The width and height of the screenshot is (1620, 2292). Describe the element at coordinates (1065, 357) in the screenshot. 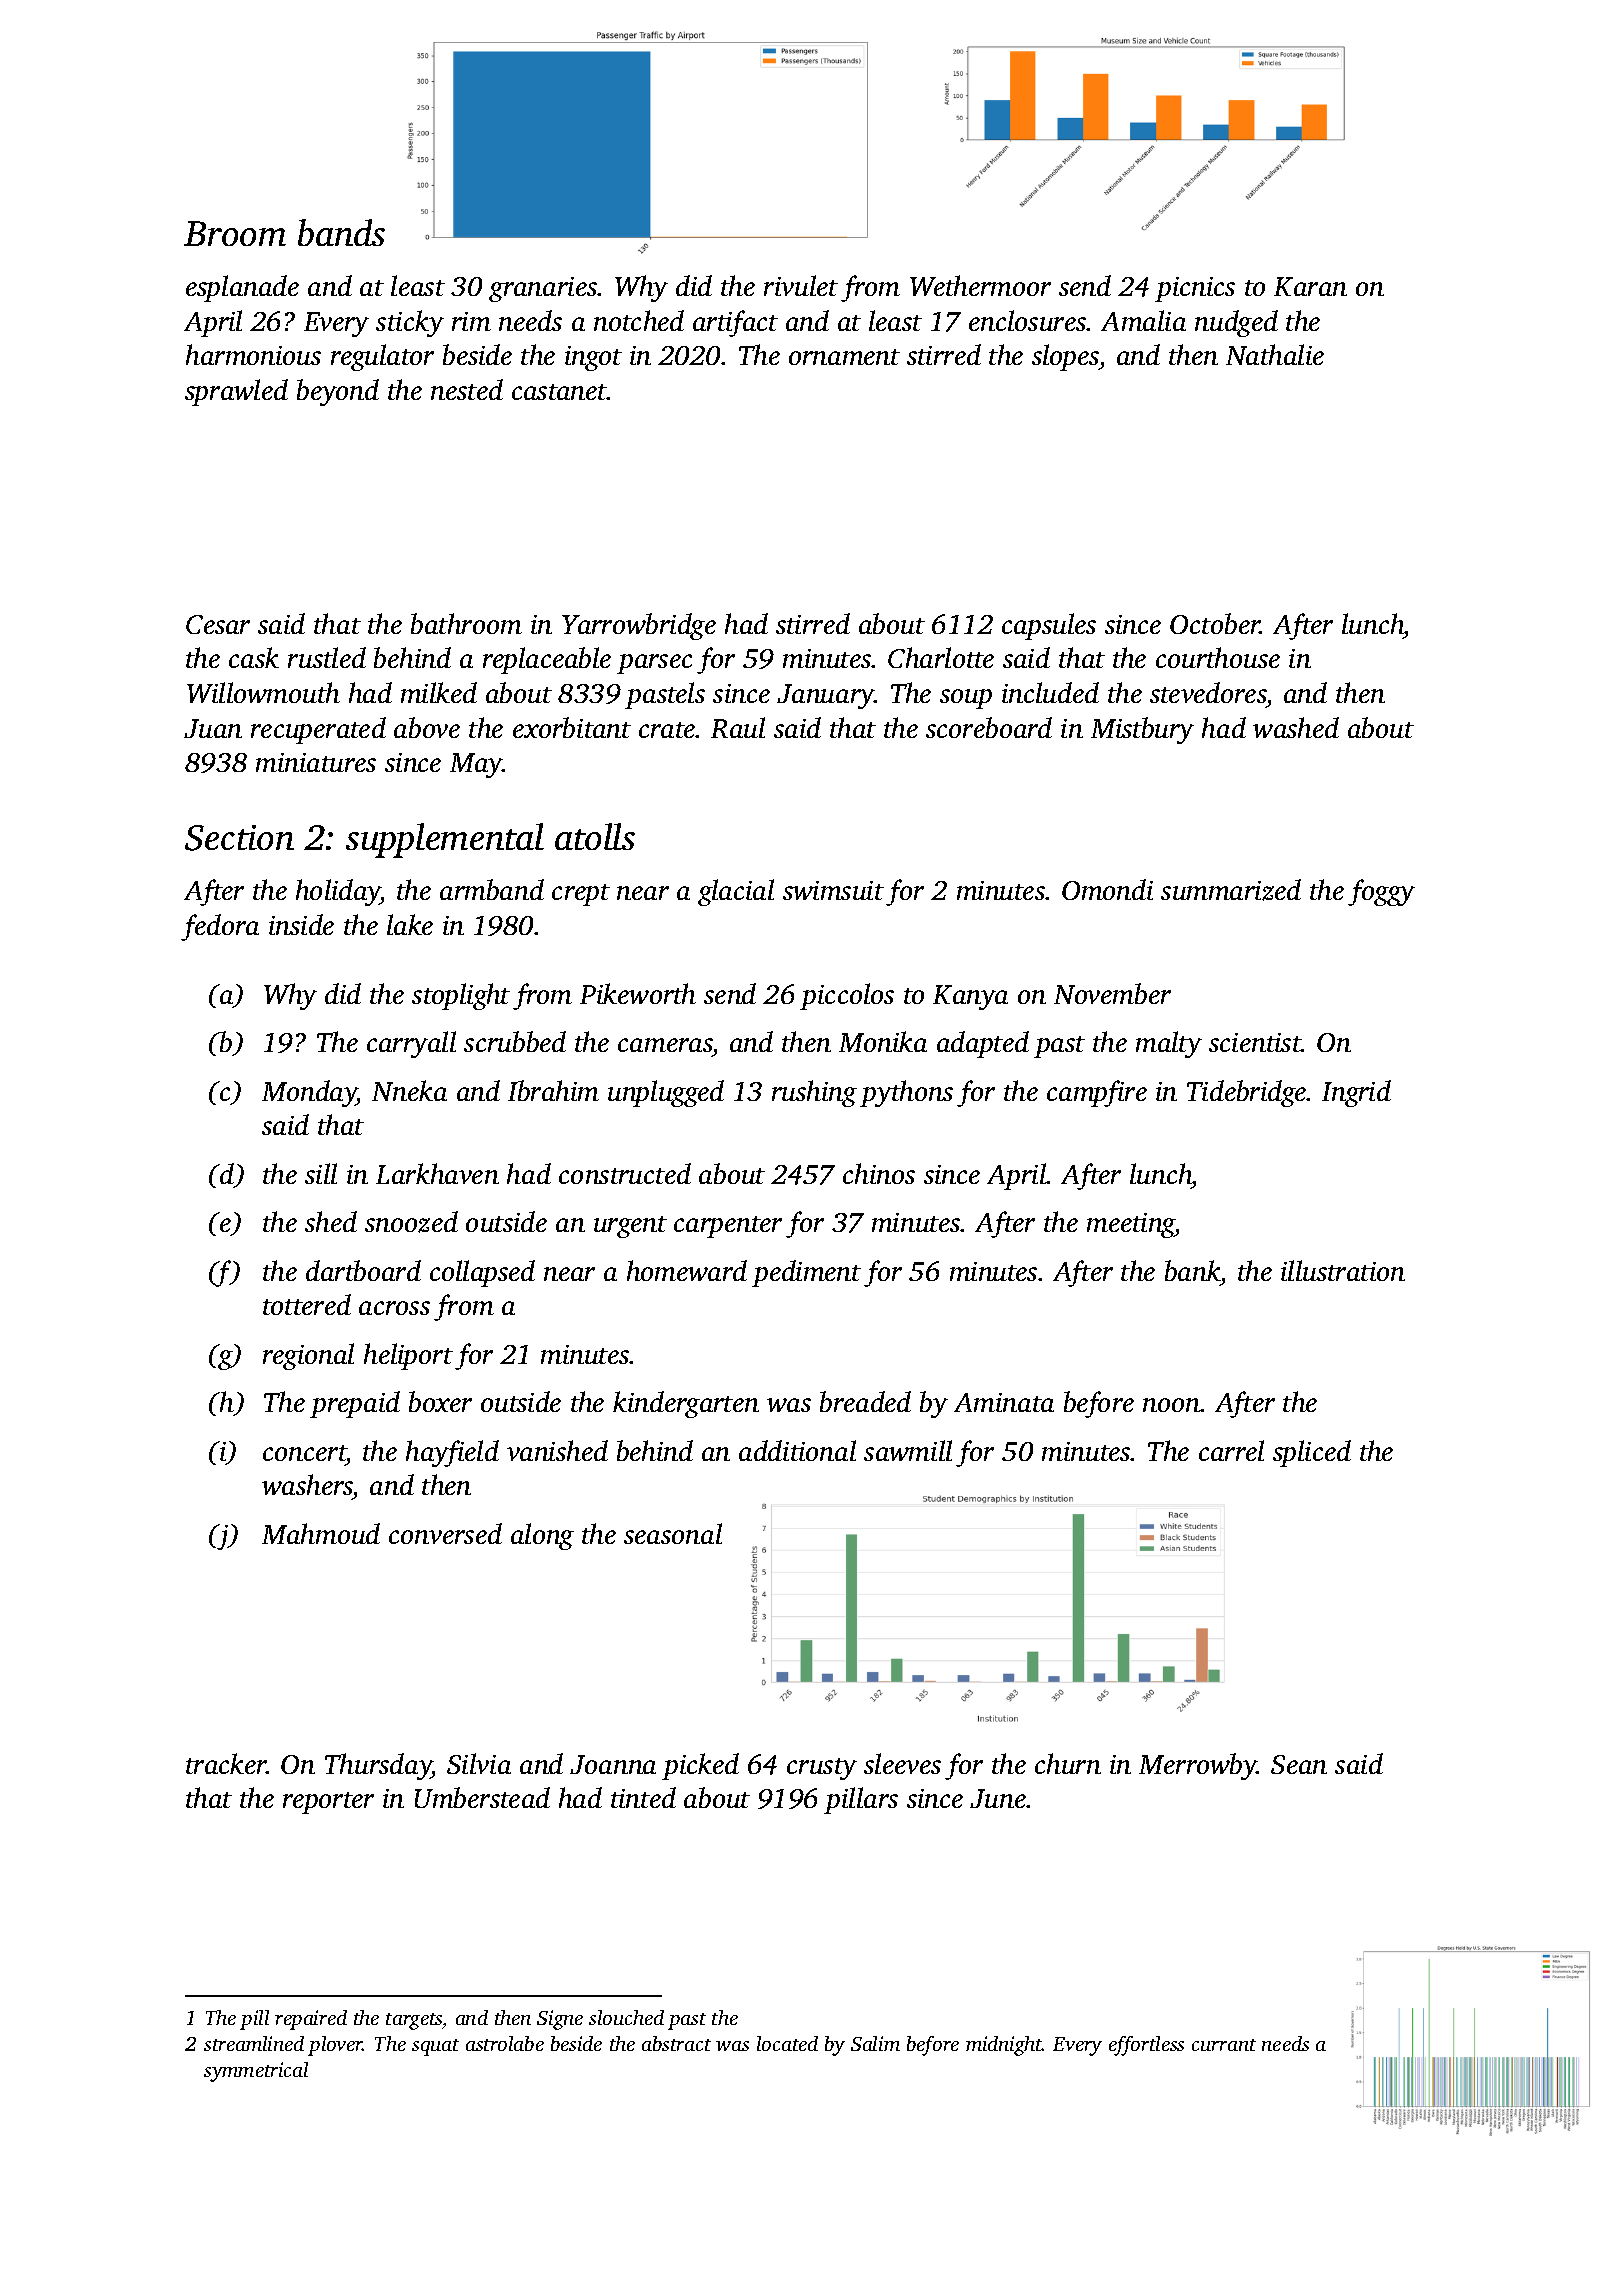

I see `slopes` at that location.
